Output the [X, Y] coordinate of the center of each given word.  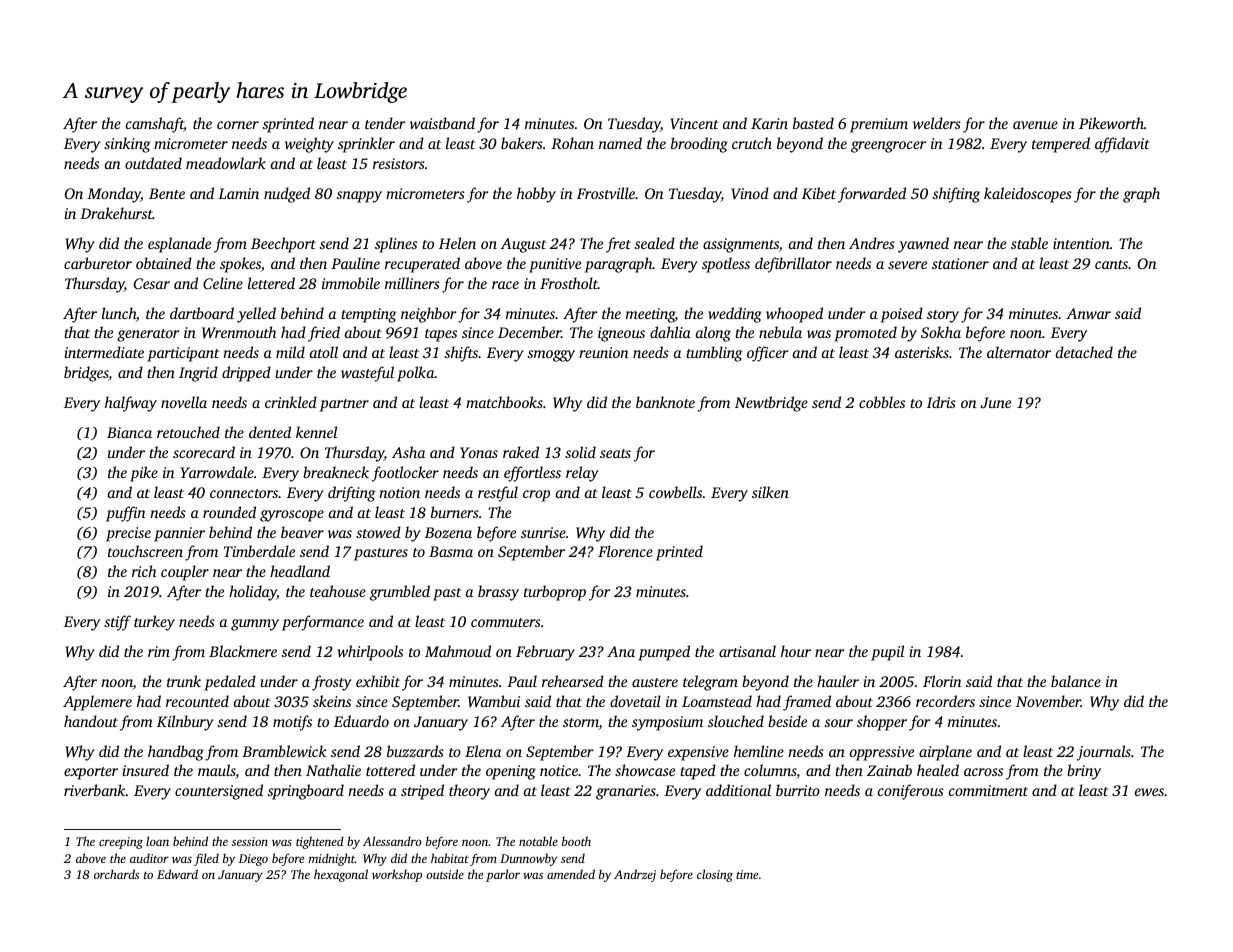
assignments [741, 245]
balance [1076, 681]
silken [770, 492]
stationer [960, 263]
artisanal [747, 651]
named [620, 143]
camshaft [155, 125]
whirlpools [370, 653]
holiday [253, 593]
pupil [887, 653]
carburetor [98, 263]
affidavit [1122, 145]
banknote [665, 402]
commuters [506, 622]
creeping [121, 843]
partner [344, 405]
